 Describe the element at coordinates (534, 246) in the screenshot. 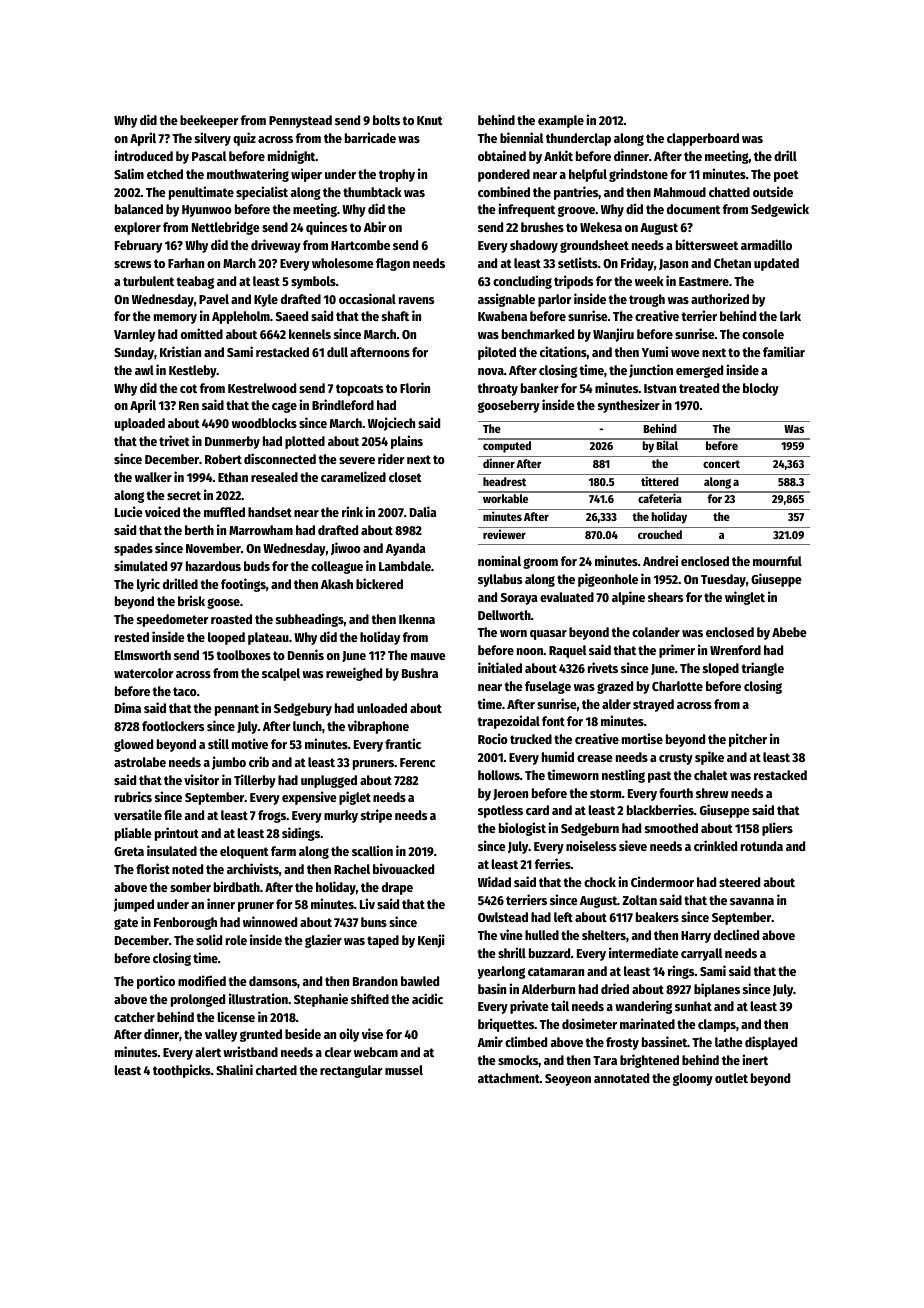

I see `shadowy` at that location.
